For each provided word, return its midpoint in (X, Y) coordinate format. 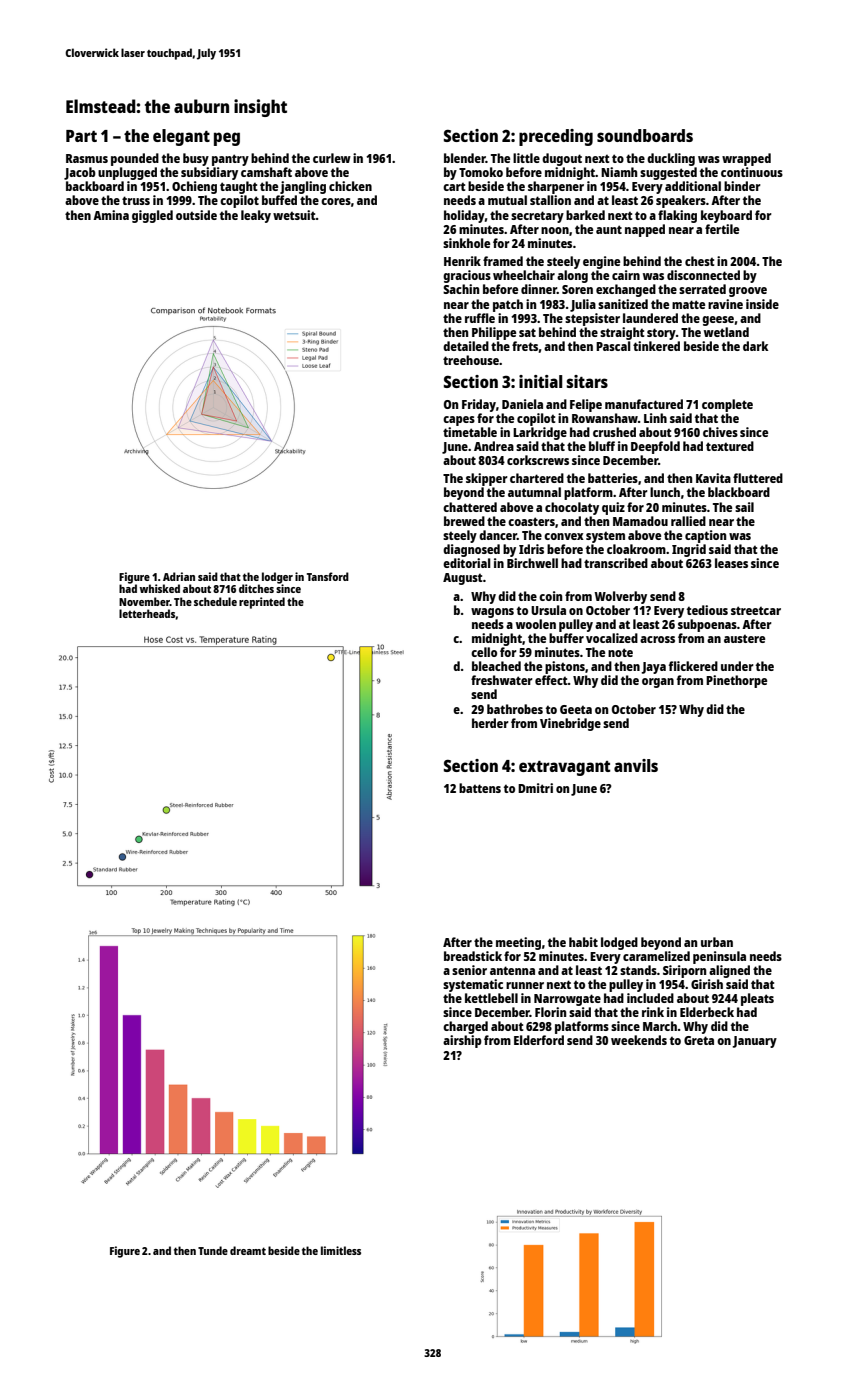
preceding (556, 137)
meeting (518, 943)
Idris (531, 549)
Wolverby (620, 597)
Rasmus (87, 158)
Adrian (179, 576)
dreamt (248, 1250)
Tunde (213, 1250)
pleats (757, 999)
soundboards (645, 135)
